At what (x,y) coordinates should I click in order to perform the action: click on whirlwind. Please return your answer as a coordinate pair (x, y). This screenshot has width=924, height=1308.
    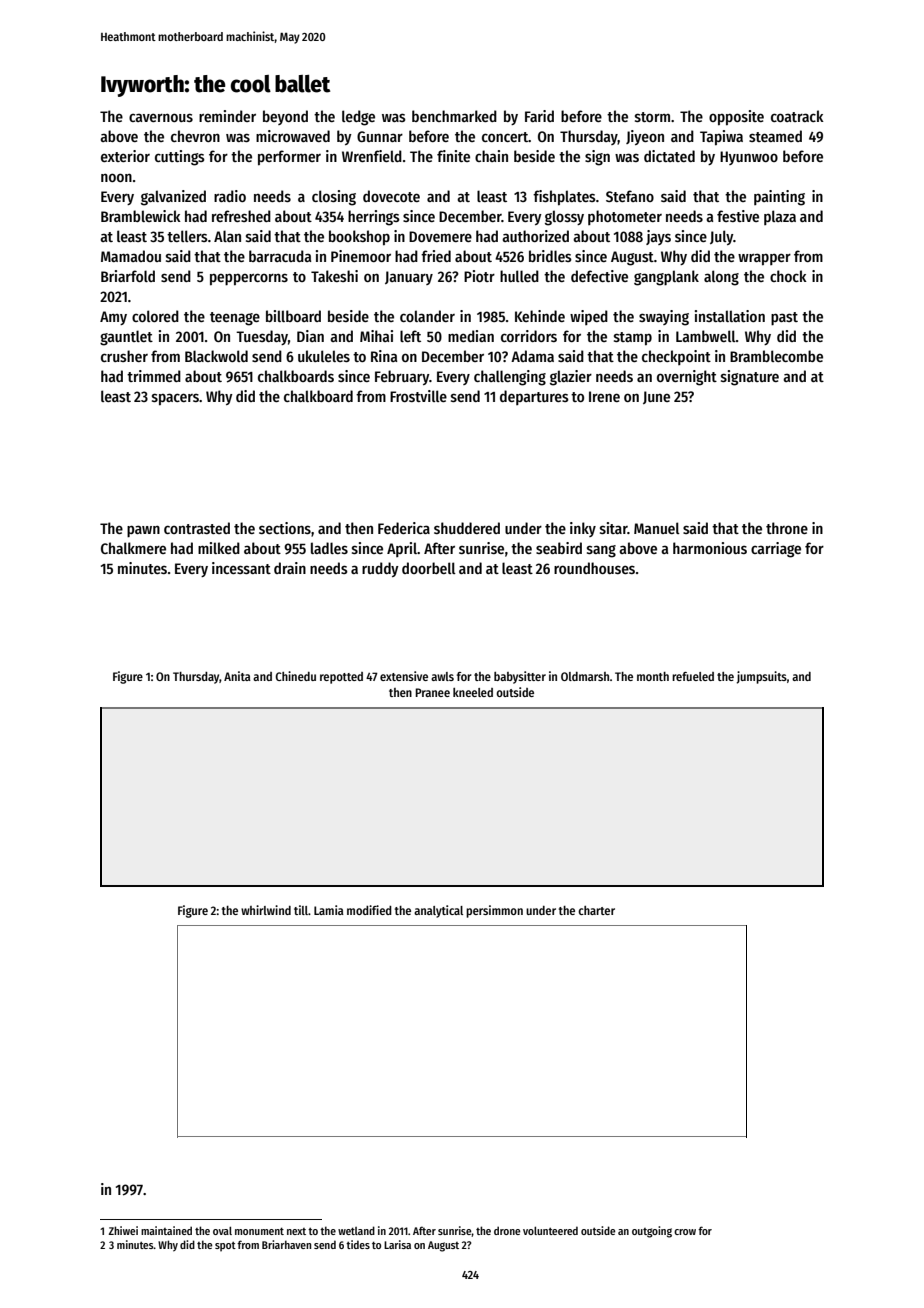
    Looking at the image, I should click on (266, 910).
